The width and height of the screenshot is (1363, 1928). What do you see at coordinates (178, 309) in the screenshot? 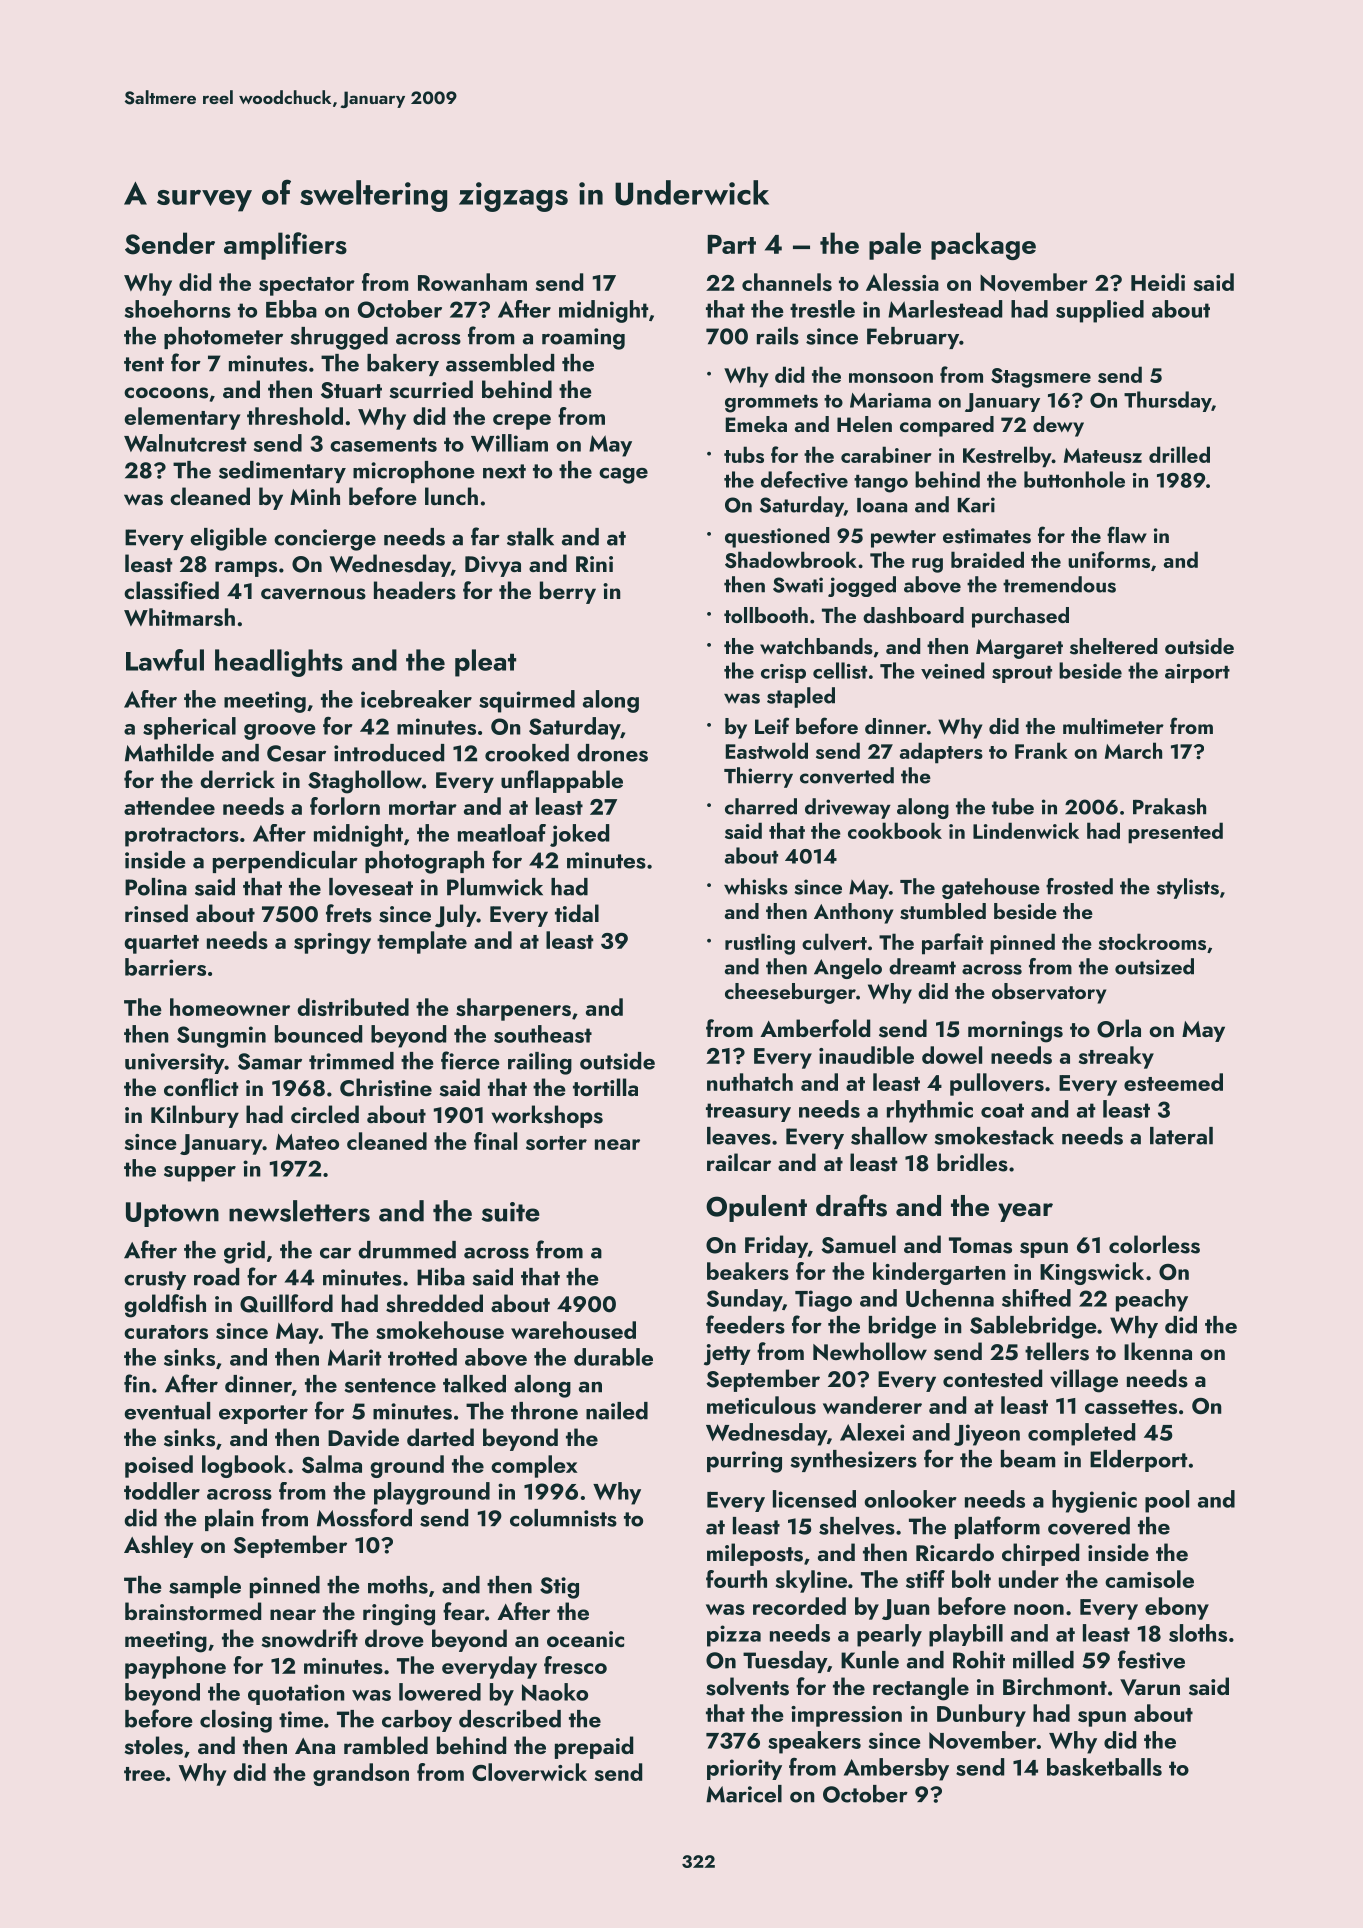
I see `shoehorns` at bounding box center [178, 309].
